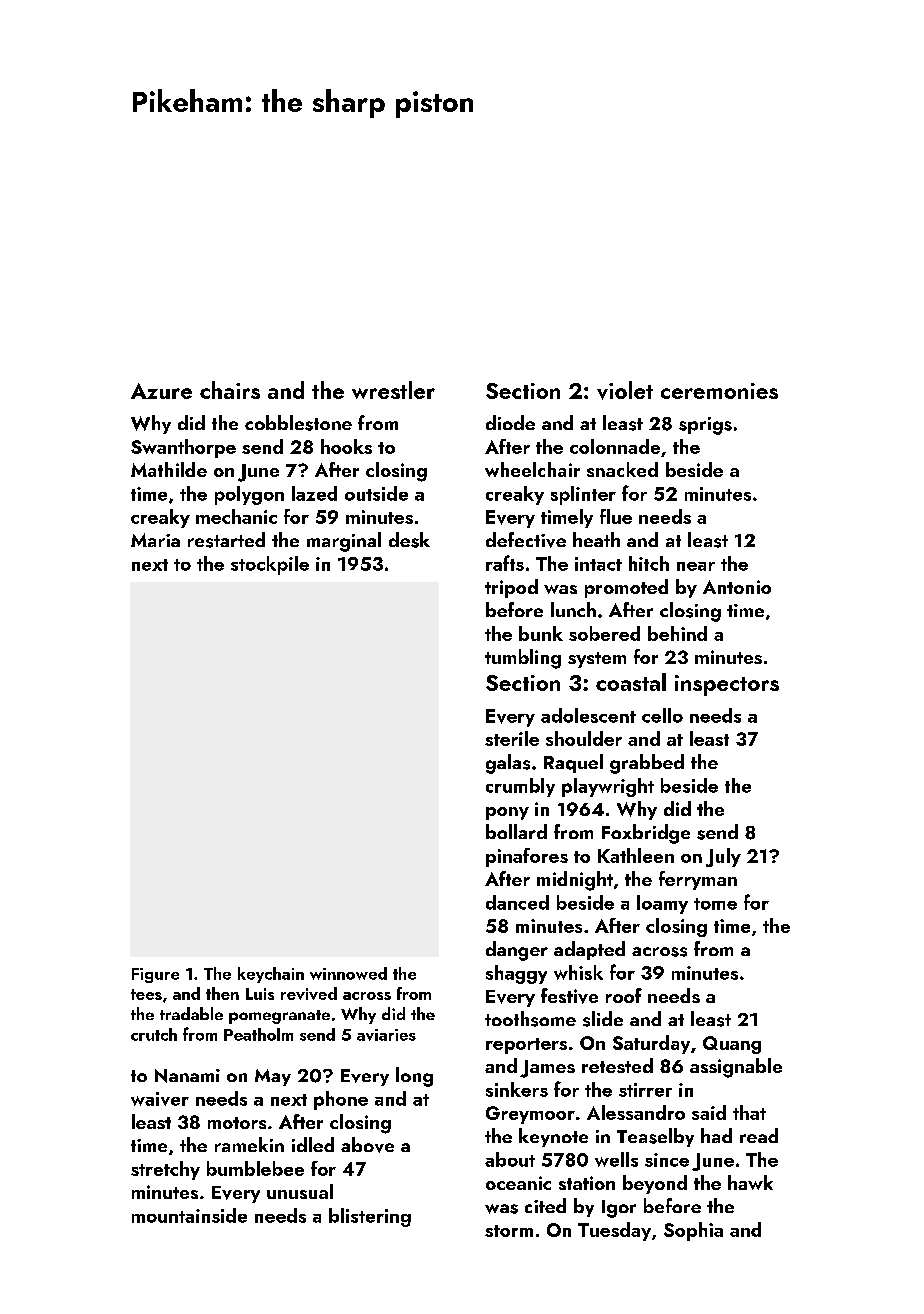  Describe the element at coordinates (737, 587) in the screenshot. I see `Antonio` at that location.
